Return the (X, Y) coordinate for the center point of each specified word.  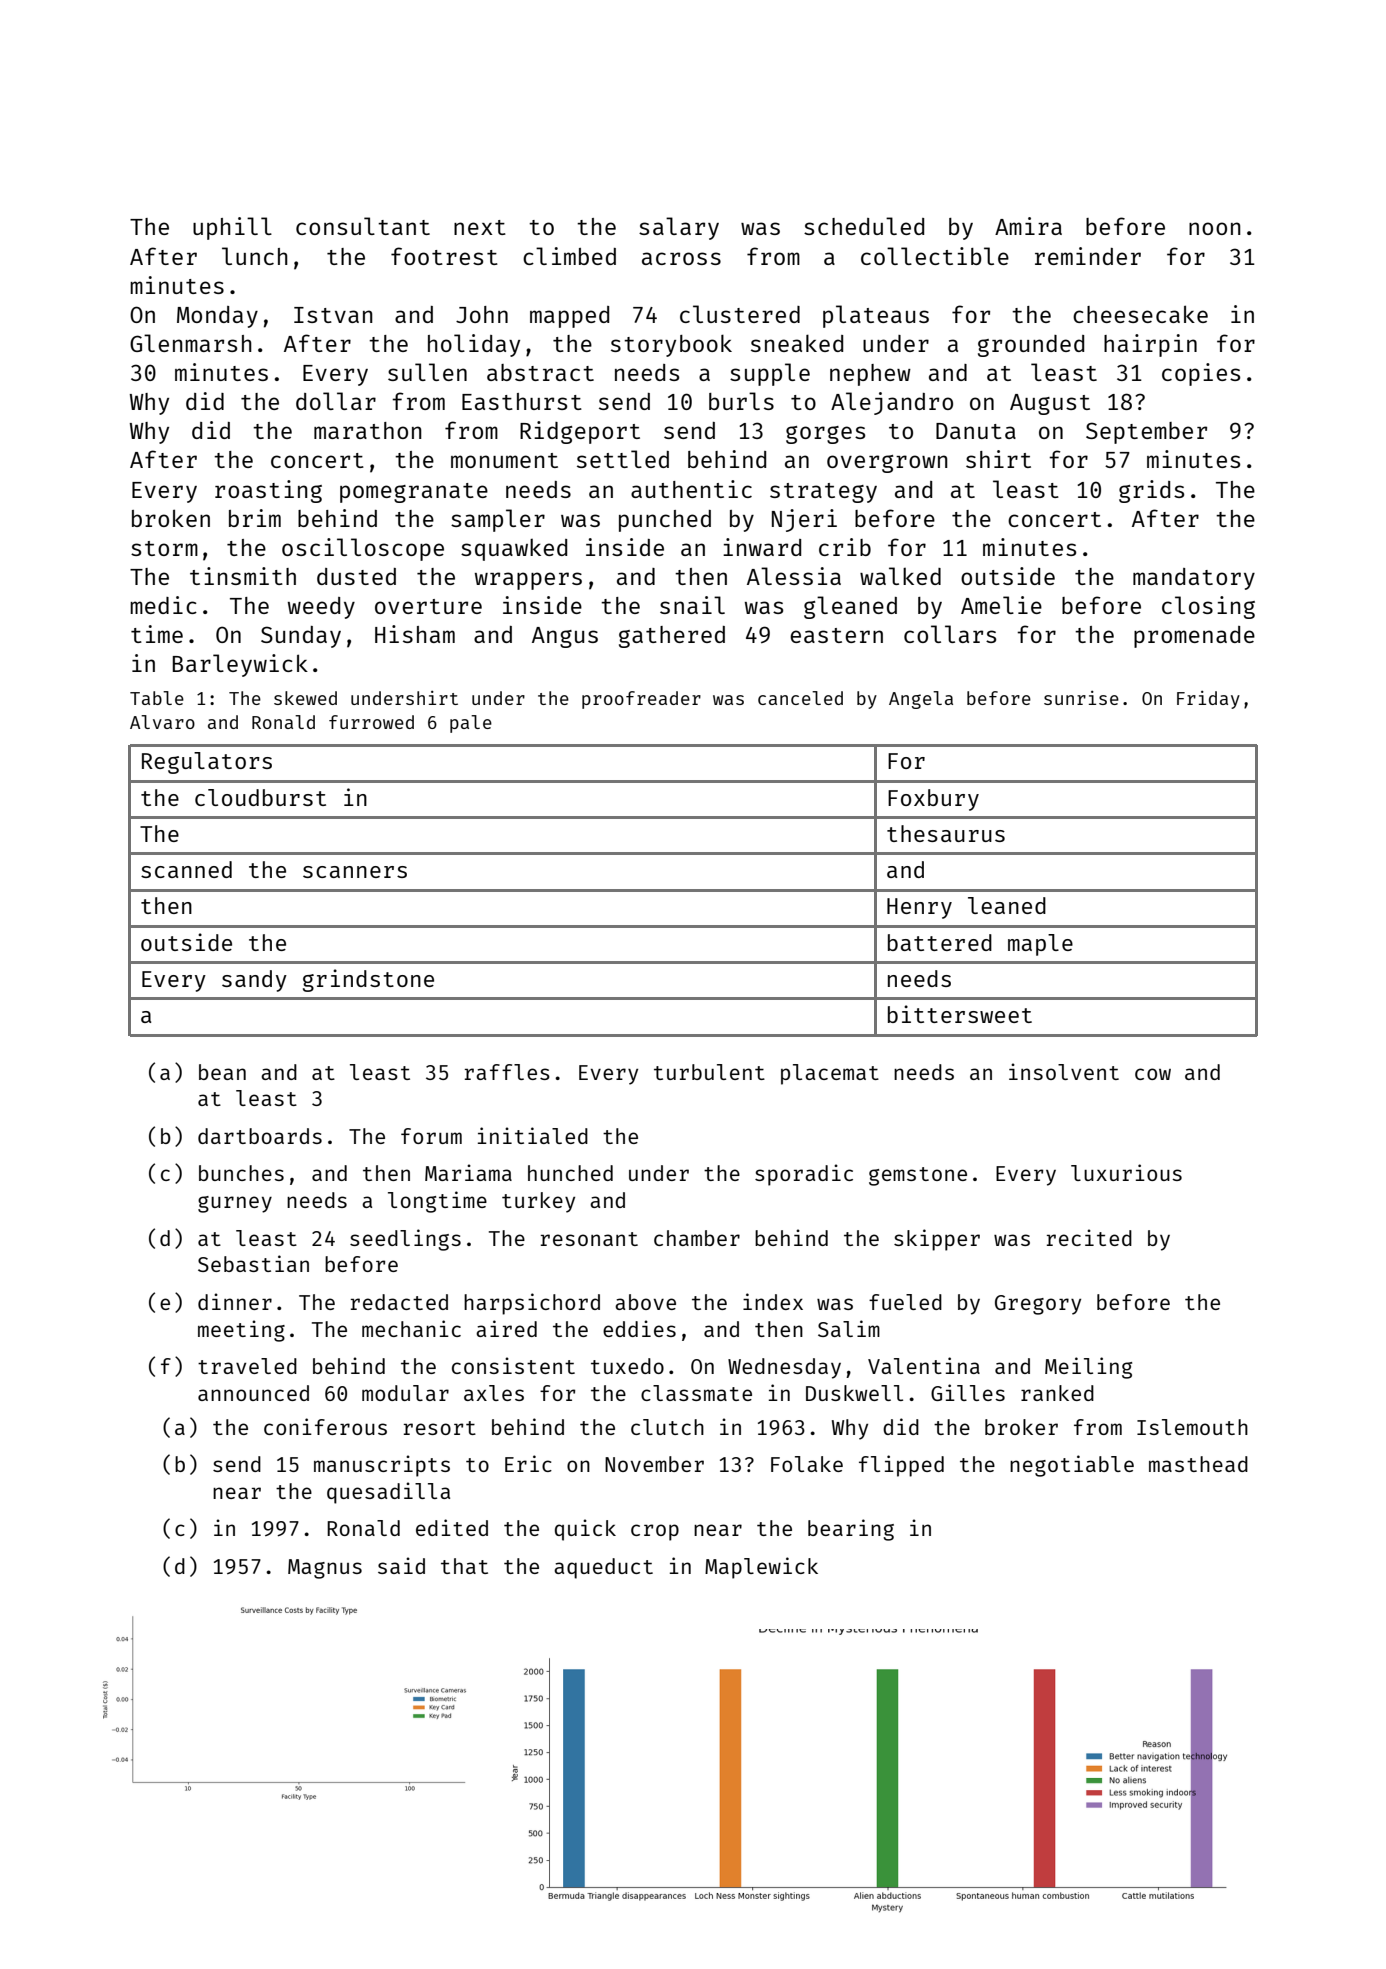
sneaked (797, 343)
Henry (919, 908)
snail (692, 605)
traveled (247, 1366)
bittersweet (960, 1014)
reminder (1088, 256)
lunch (255, 256)
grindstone (368, 980)
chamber (697, 1238)
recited (1089, 1237)
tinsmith (243, 576)
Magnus (325, 1569)
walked (900, 576)
